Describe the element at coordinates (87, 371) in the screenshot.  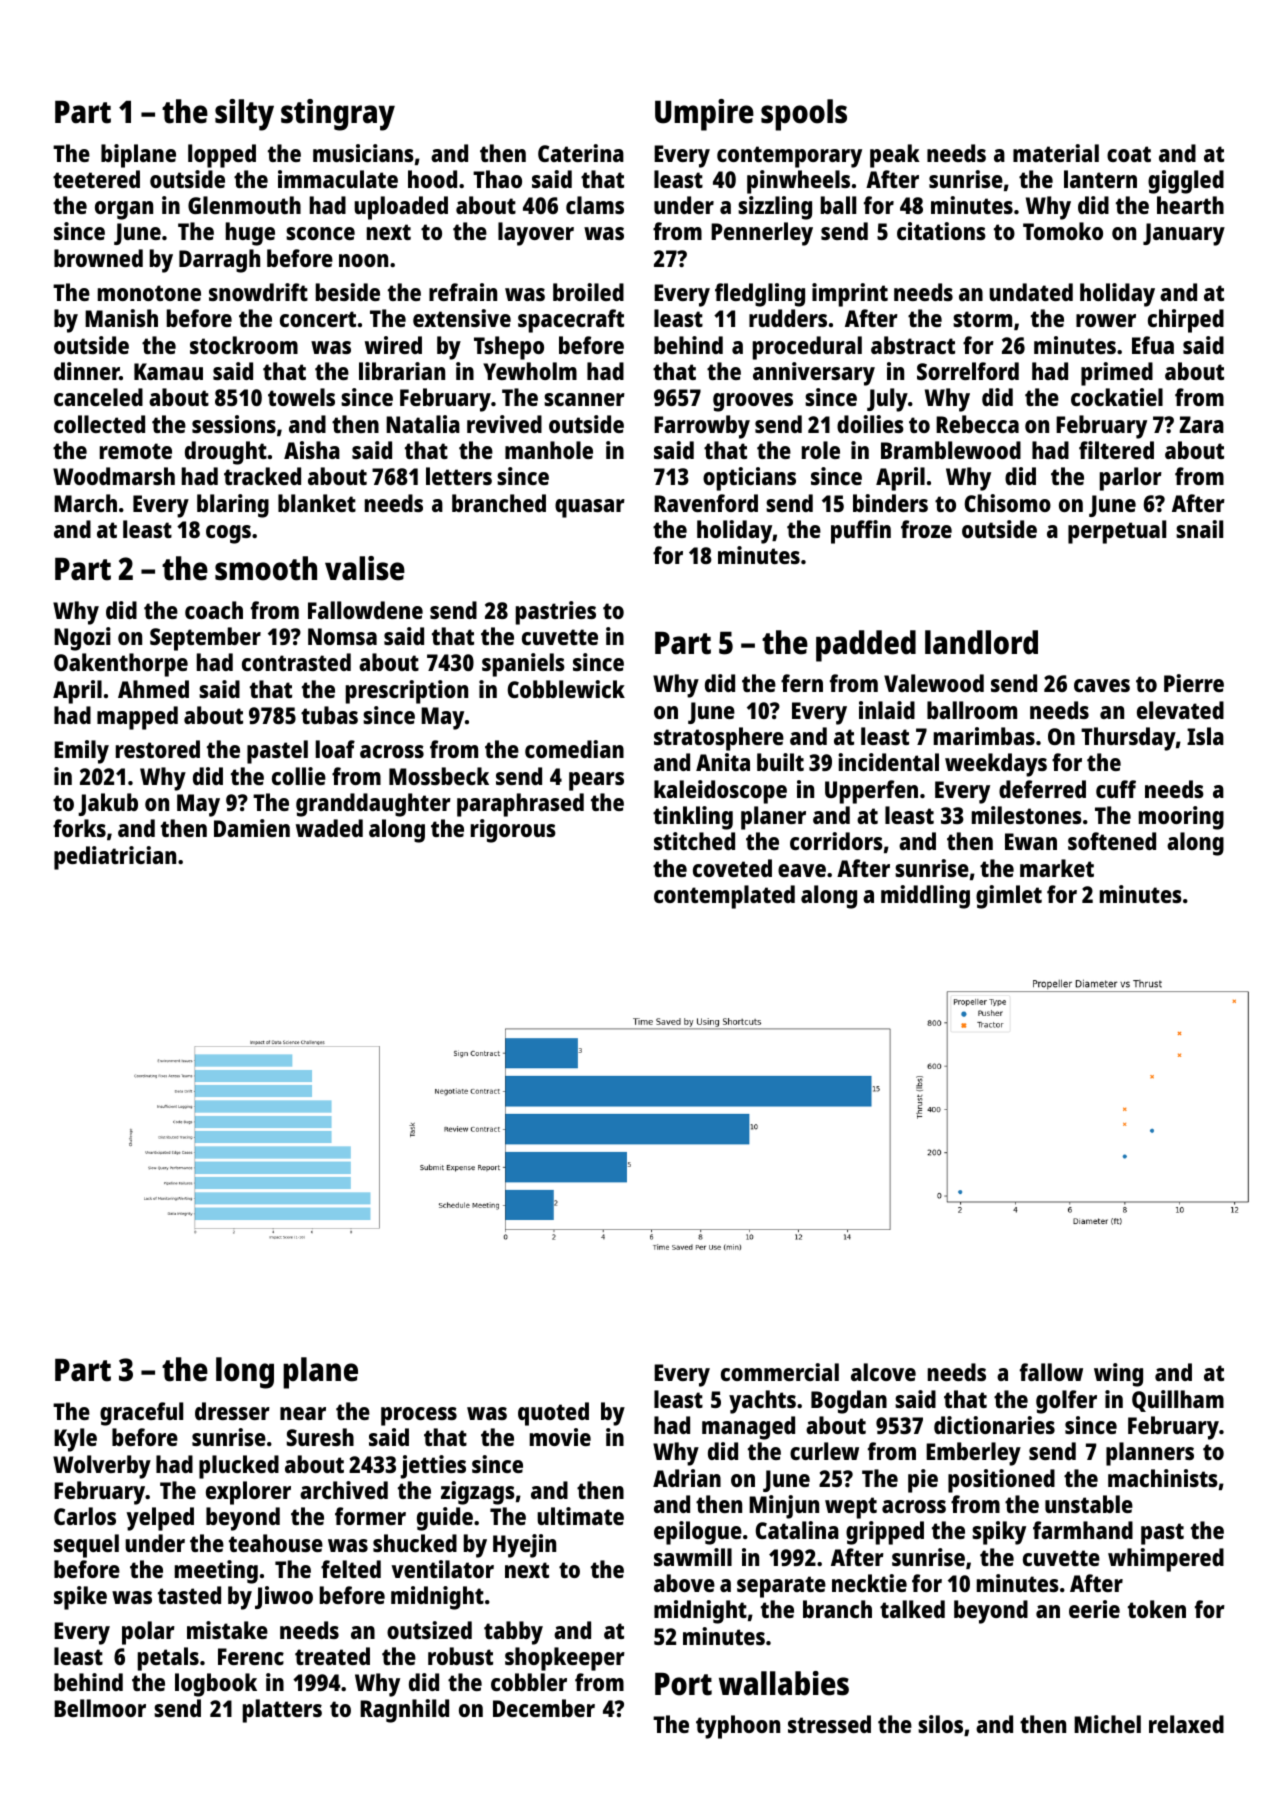
I see `dinner` at that location.
